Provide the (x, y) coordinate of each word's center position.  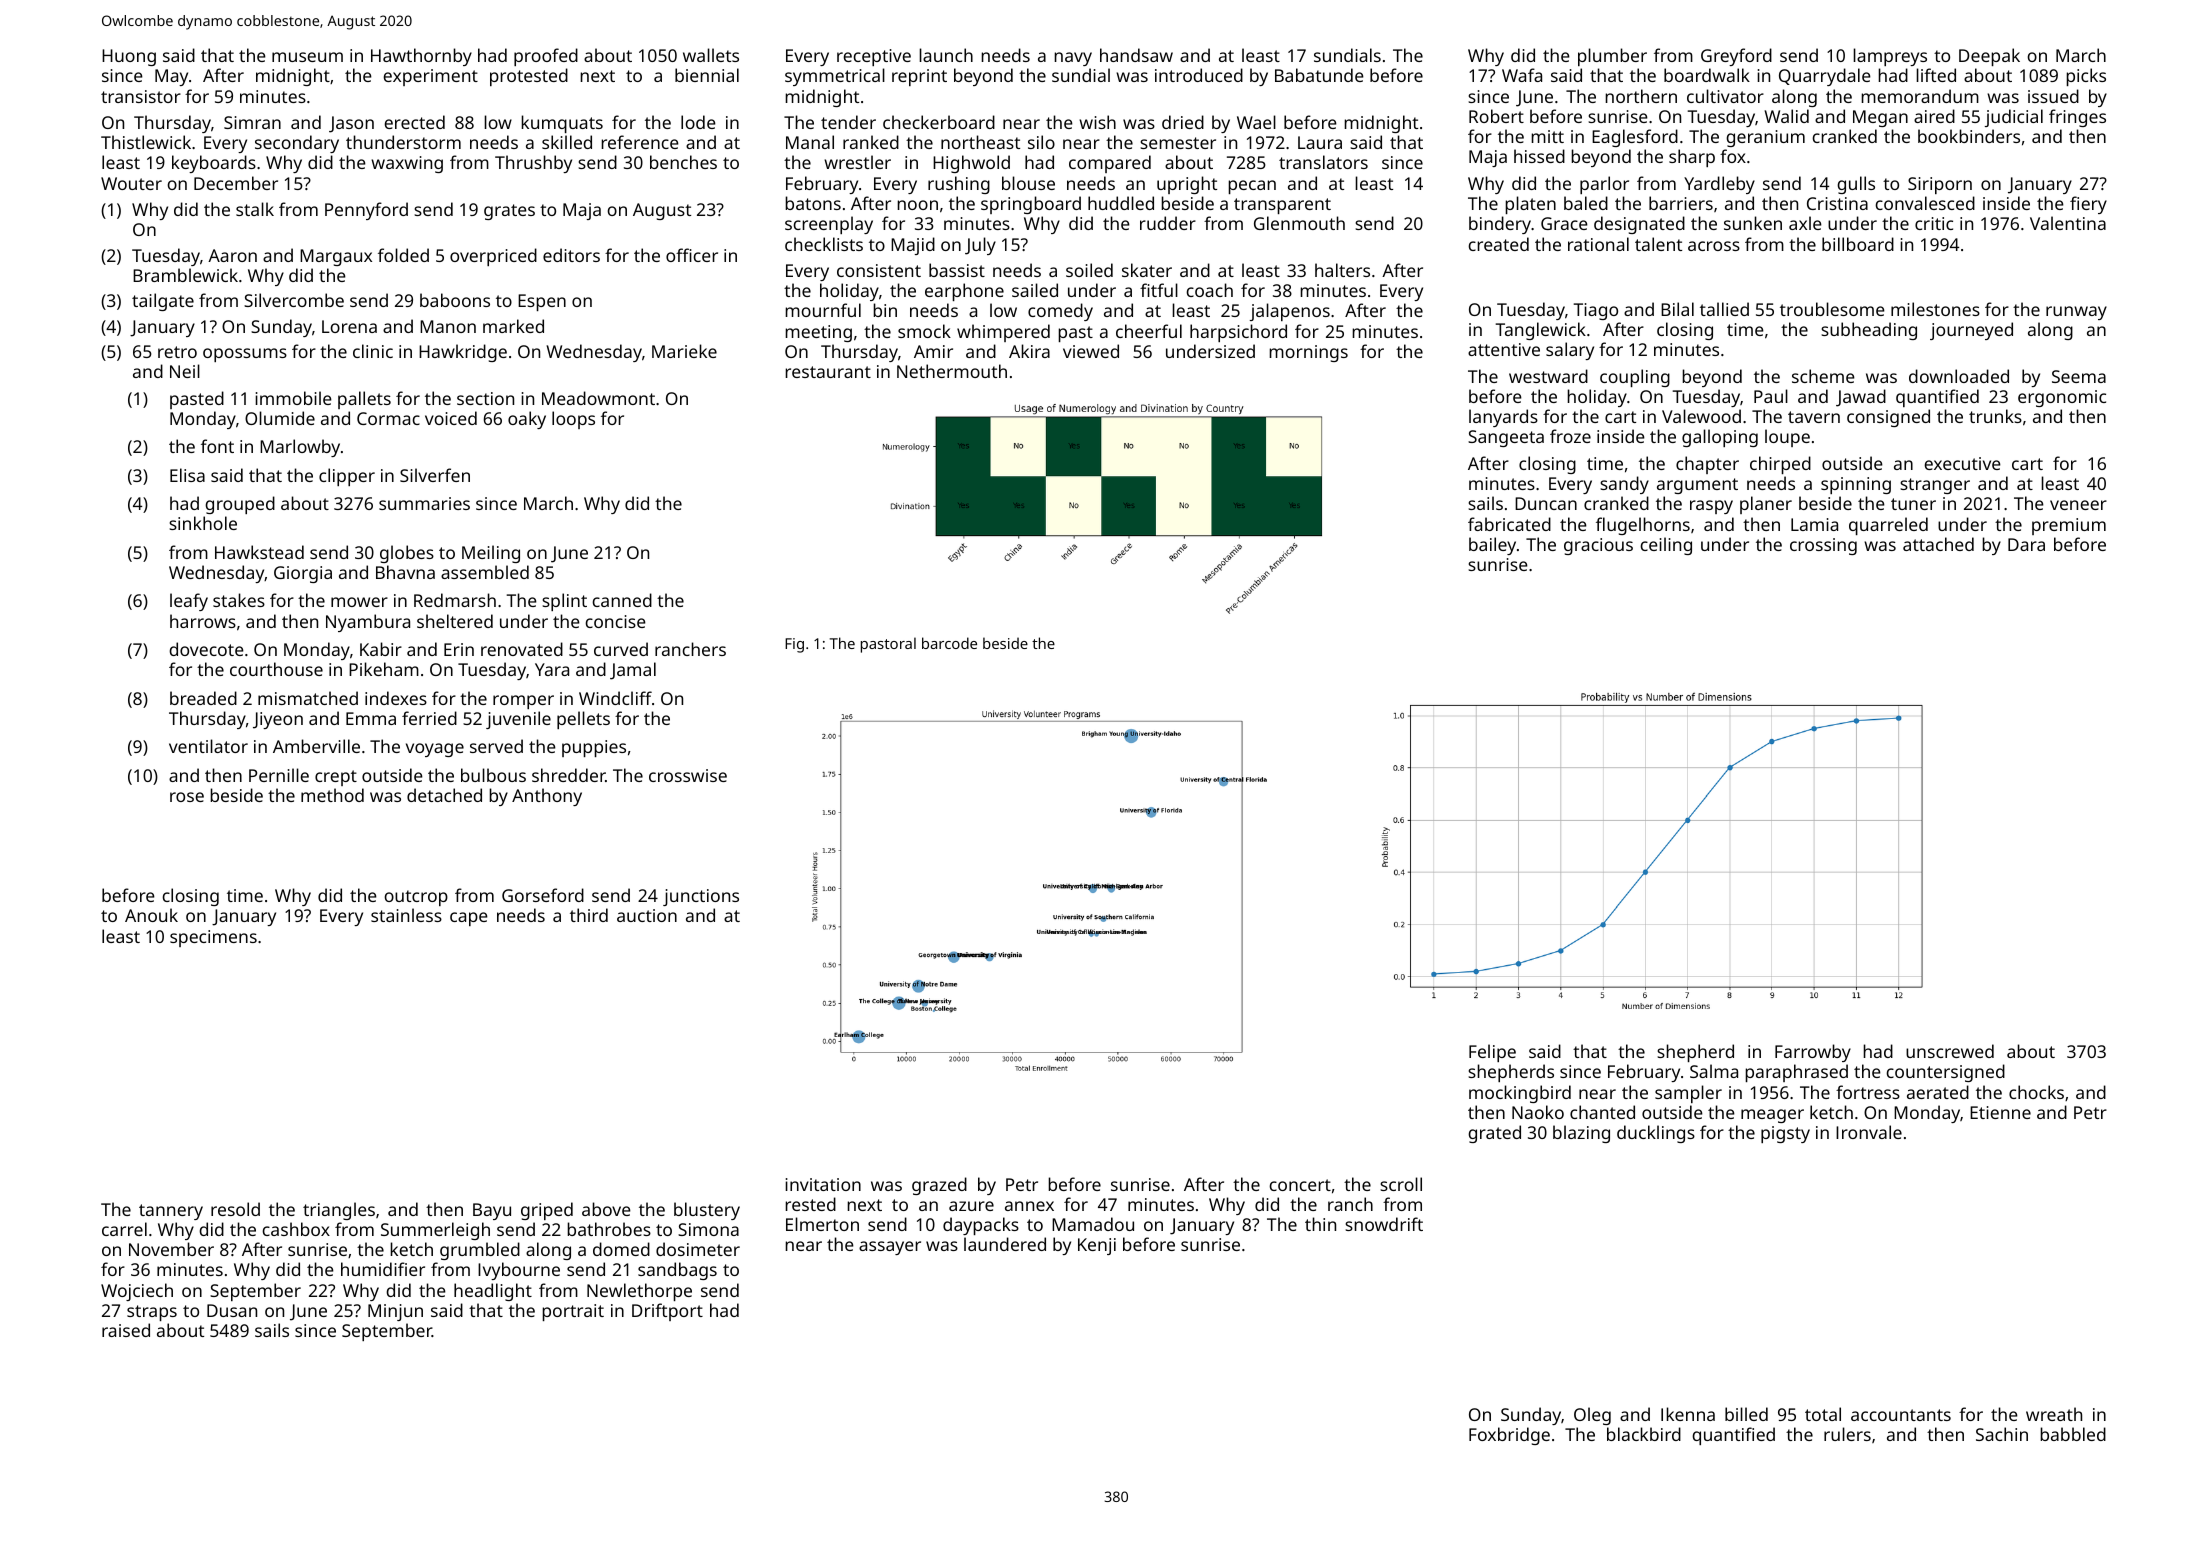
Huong (129, 57)
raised (126, 1330)
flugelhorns (1643, 526)
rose (187, 797)
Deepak (1989, 57)
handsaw (1136, 55)
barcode (949, 643)
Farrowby (1813, 1053)
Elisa (187, 475)
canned (622, 600)
